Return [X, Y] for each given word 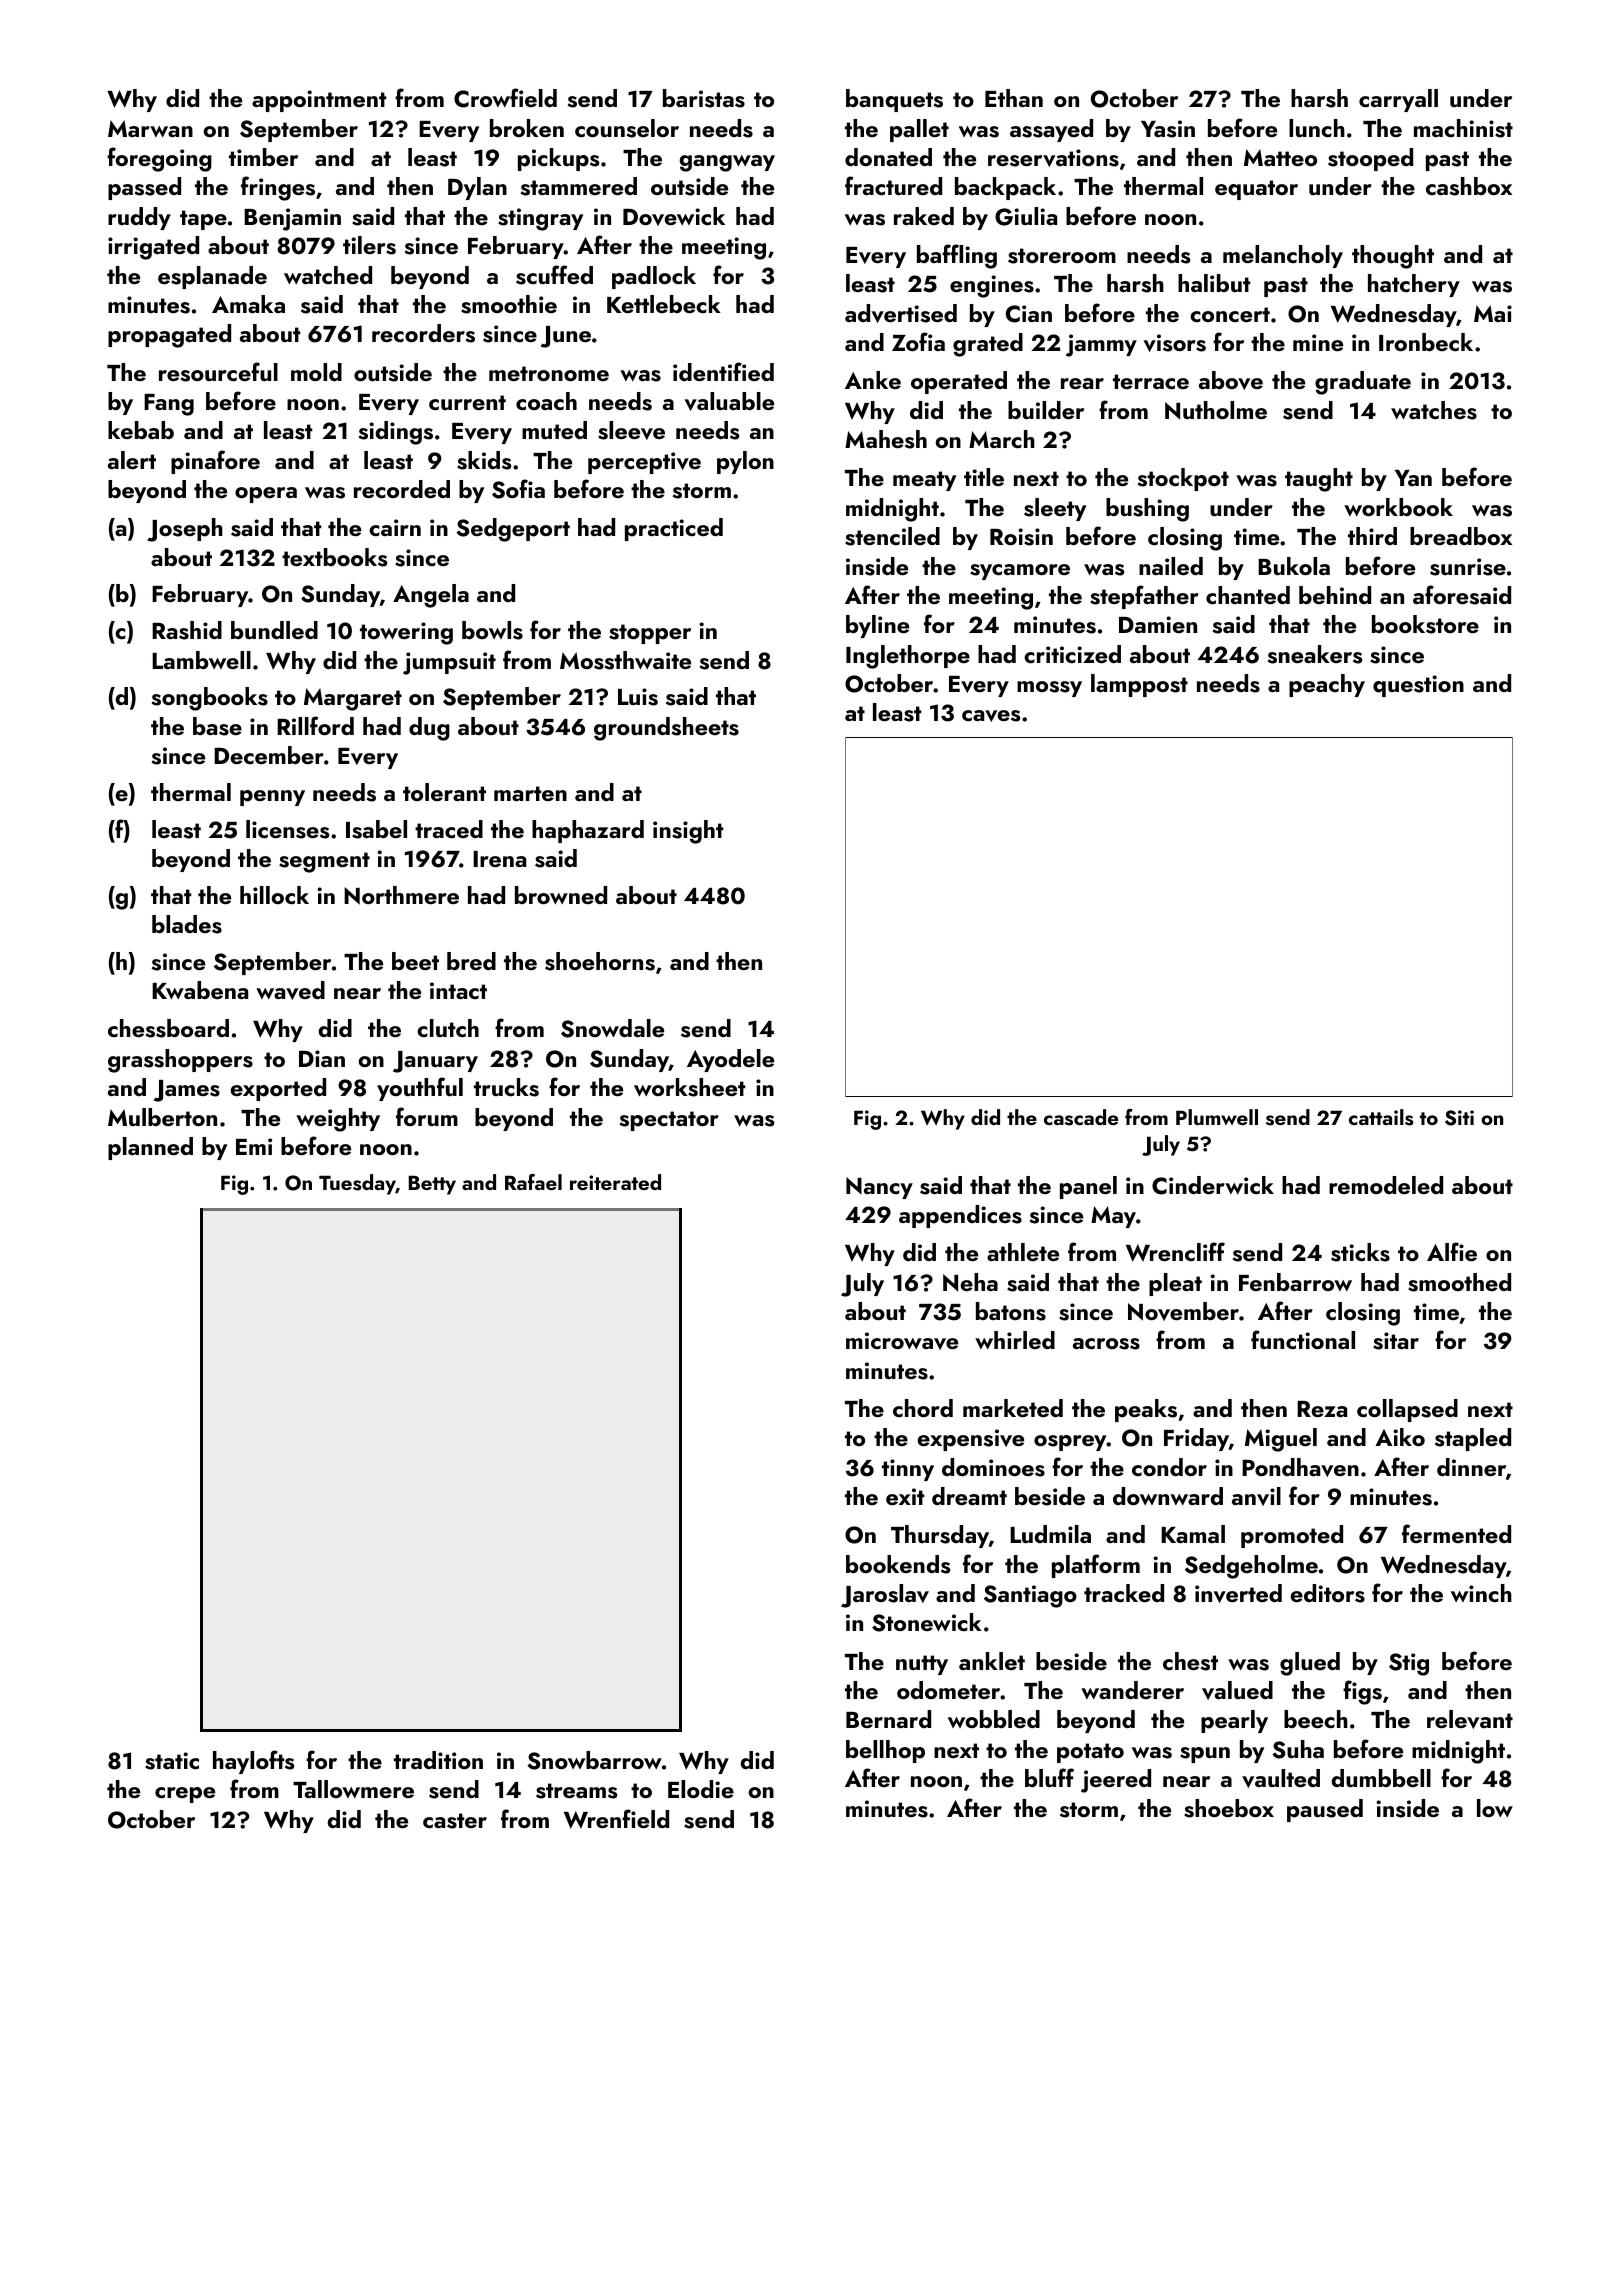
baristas [704, 98]
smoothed [1459, 1282]
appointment [319, 101]
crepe [185, 1795]
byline [877, 626]
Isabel [376, 829]
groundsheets [666, 729]
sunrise [1468, 567]
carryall [1398, 100]
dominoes [993, 1467]
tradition [438, 1760]
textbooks [334, 557]
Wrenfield [616, 1819]
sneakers [1314, 654]
